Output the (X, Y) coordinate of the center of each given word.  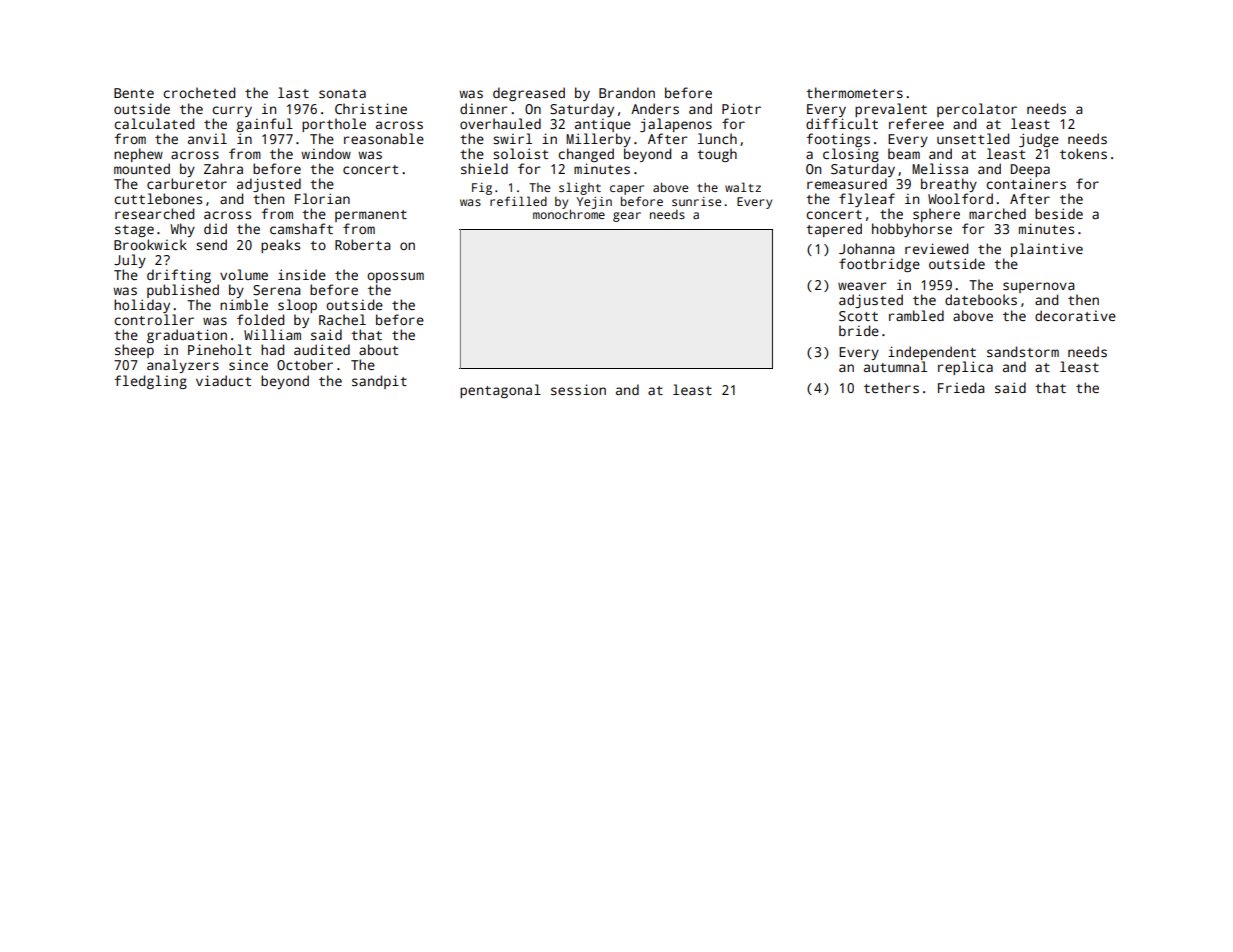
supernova (1039, 287)
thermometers (854, 92)
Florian (322, 198)
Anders (655, 108)
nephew (138, 155)
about (378, 349)
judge (1039, 140)
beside (1059, 213)
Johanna (867, 248)
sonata (342, 93)
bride (859, 330)
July (130, 261)
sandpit (379, 382)
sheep (134, 351)
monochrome (569, 214)
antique (603, 125)
